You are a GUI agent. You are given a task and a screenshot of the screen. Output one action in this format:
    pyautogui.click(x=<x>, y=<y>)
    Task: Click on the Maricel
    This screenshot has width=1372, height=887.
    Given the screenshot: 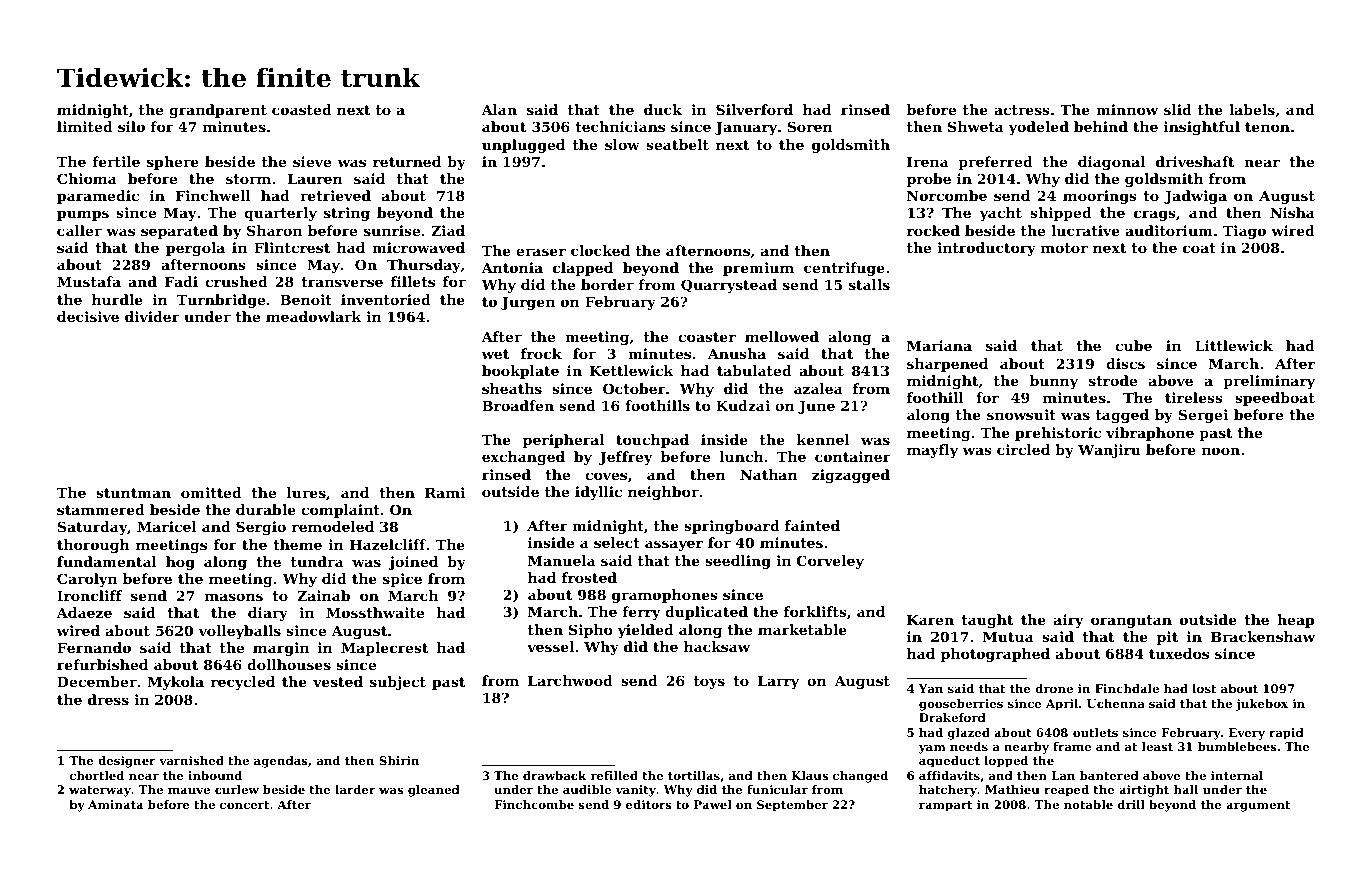 What is the action you would take?
    pyautogui.click(x=167, y=526)
